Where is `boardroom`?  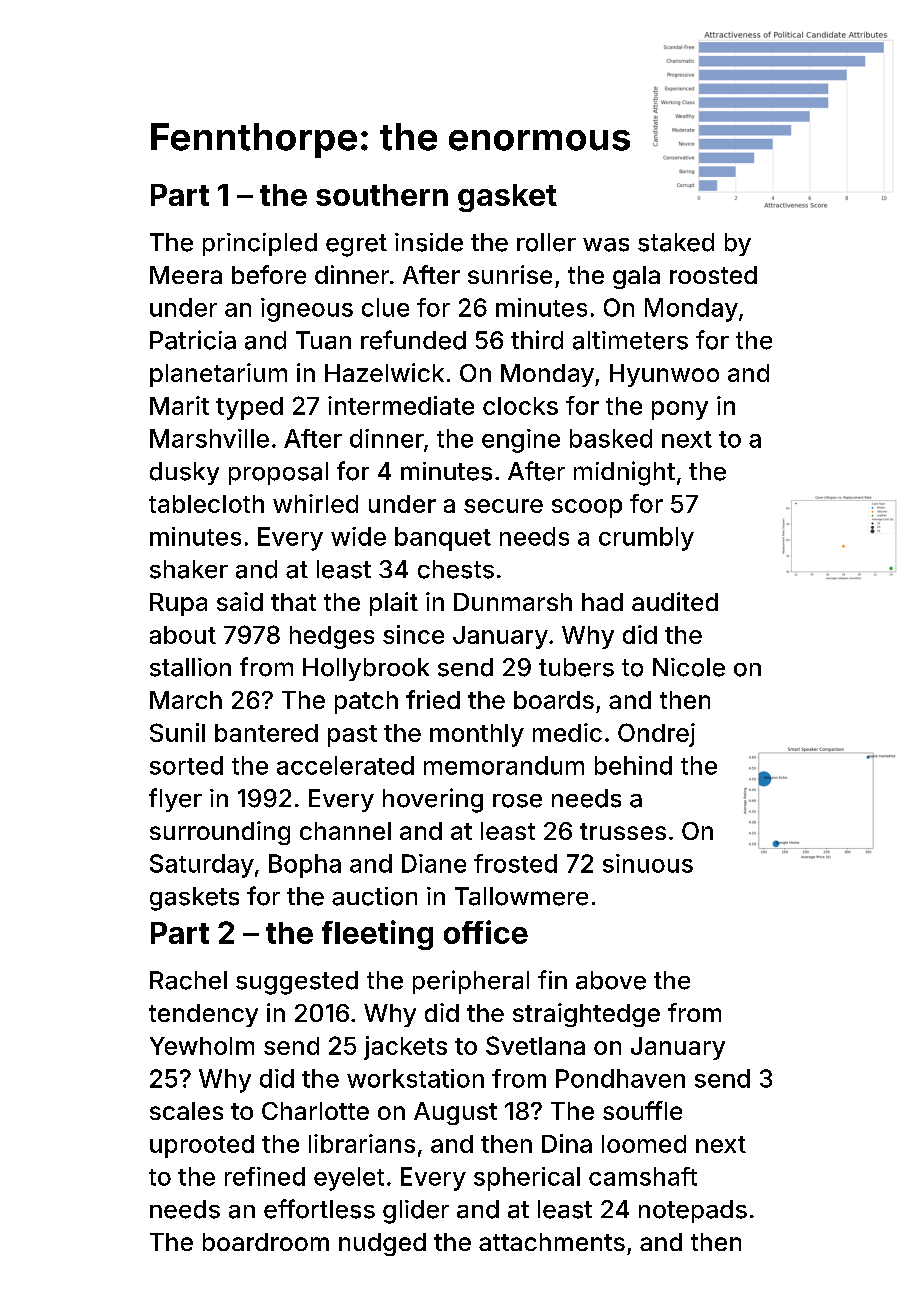
boardroom is located at coordinates (266, 1242).
